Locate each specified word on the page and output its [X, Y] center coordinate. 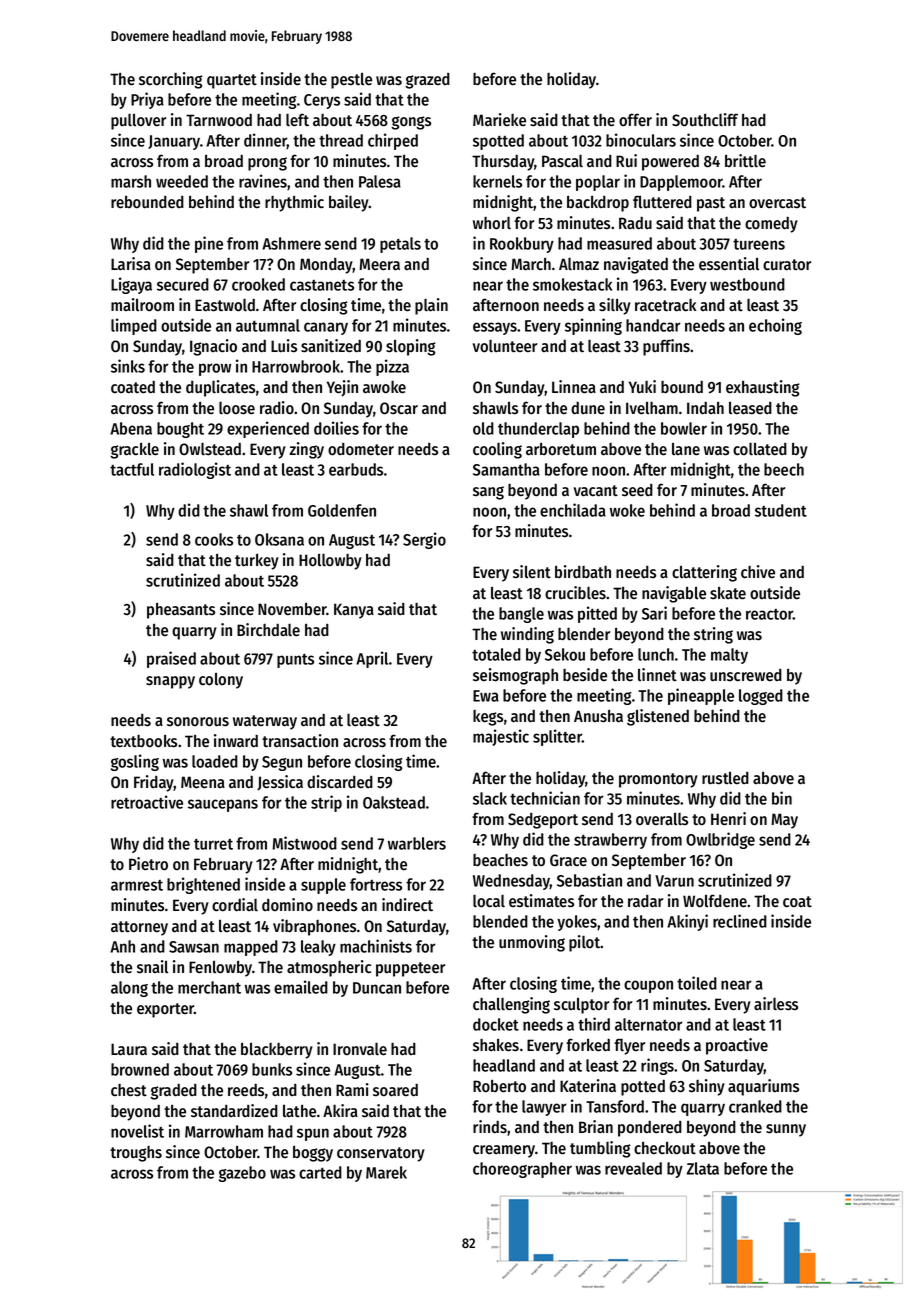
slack [490, 798]
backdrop [598, 203]
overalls [662, 819]
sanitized [331, 346]
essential [729, 264]
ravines [263, 181]
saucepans [223, 805]
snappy [170, 682]
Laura [129, 1049]
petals [400, 245]
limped [134, 326]
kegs [488, 718]
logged [761, 697]
